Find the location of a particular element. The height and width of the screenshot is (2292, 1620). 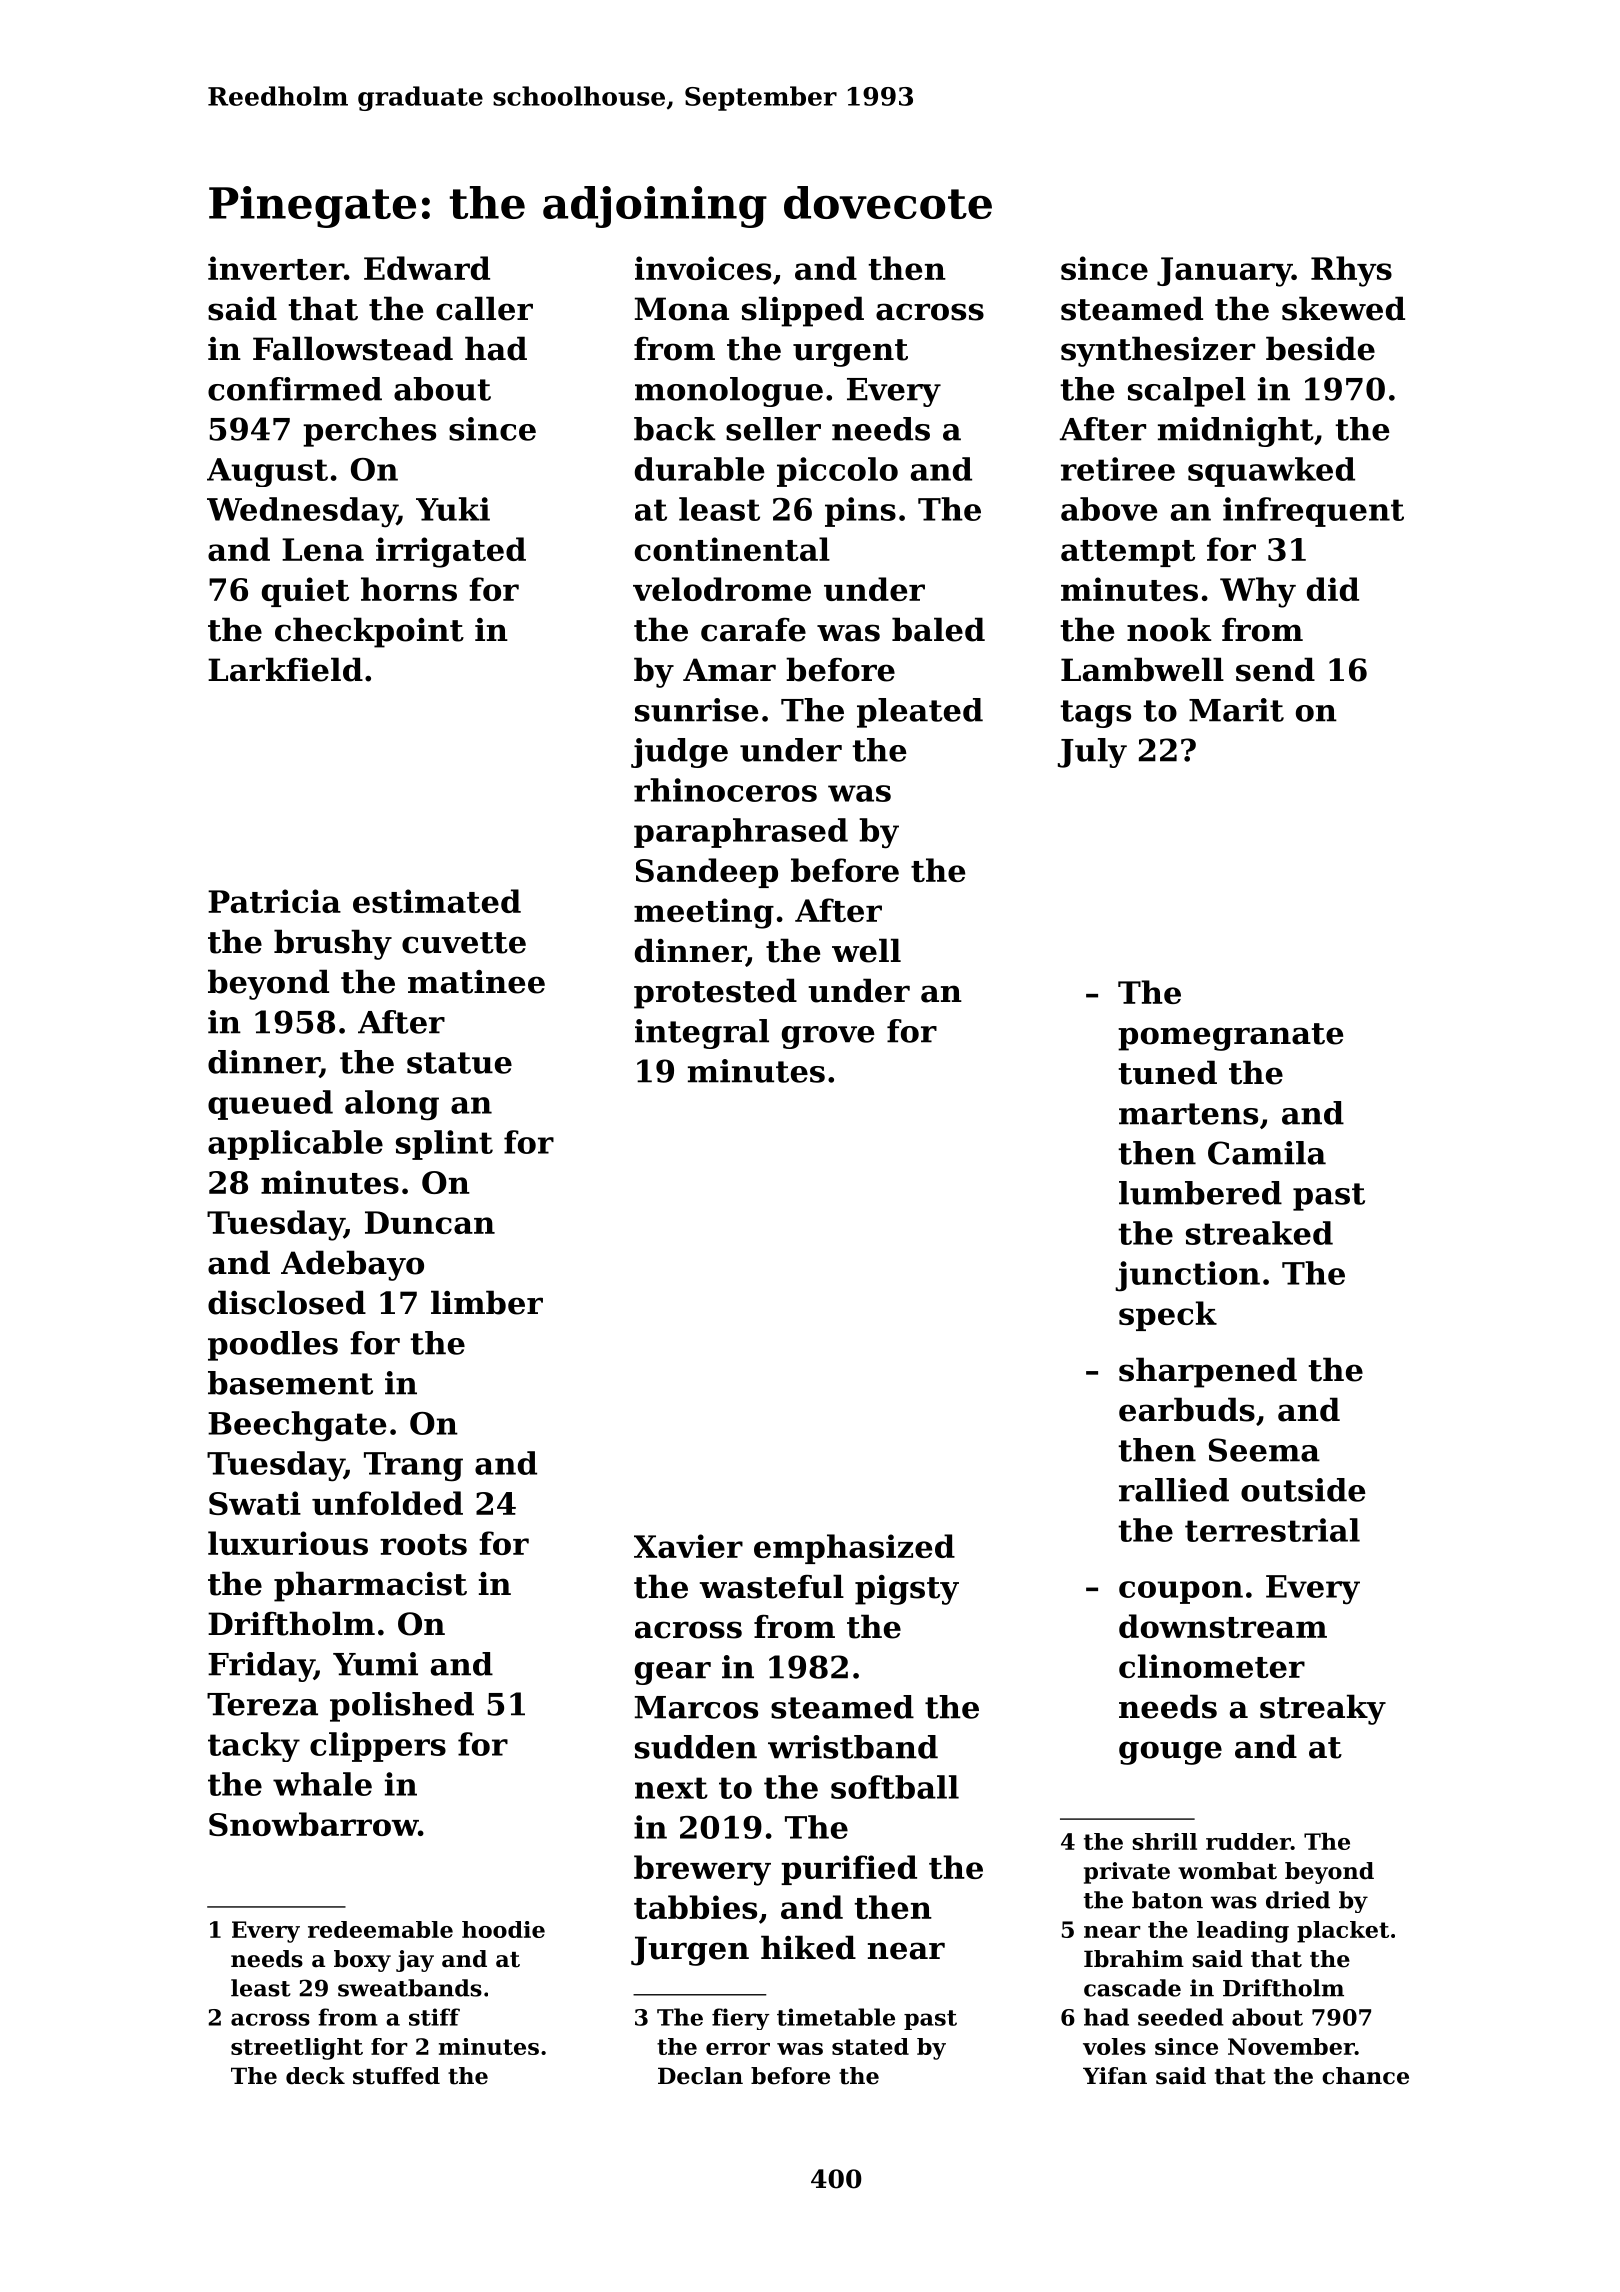

Marit is located at coordinates (1236, 710).
